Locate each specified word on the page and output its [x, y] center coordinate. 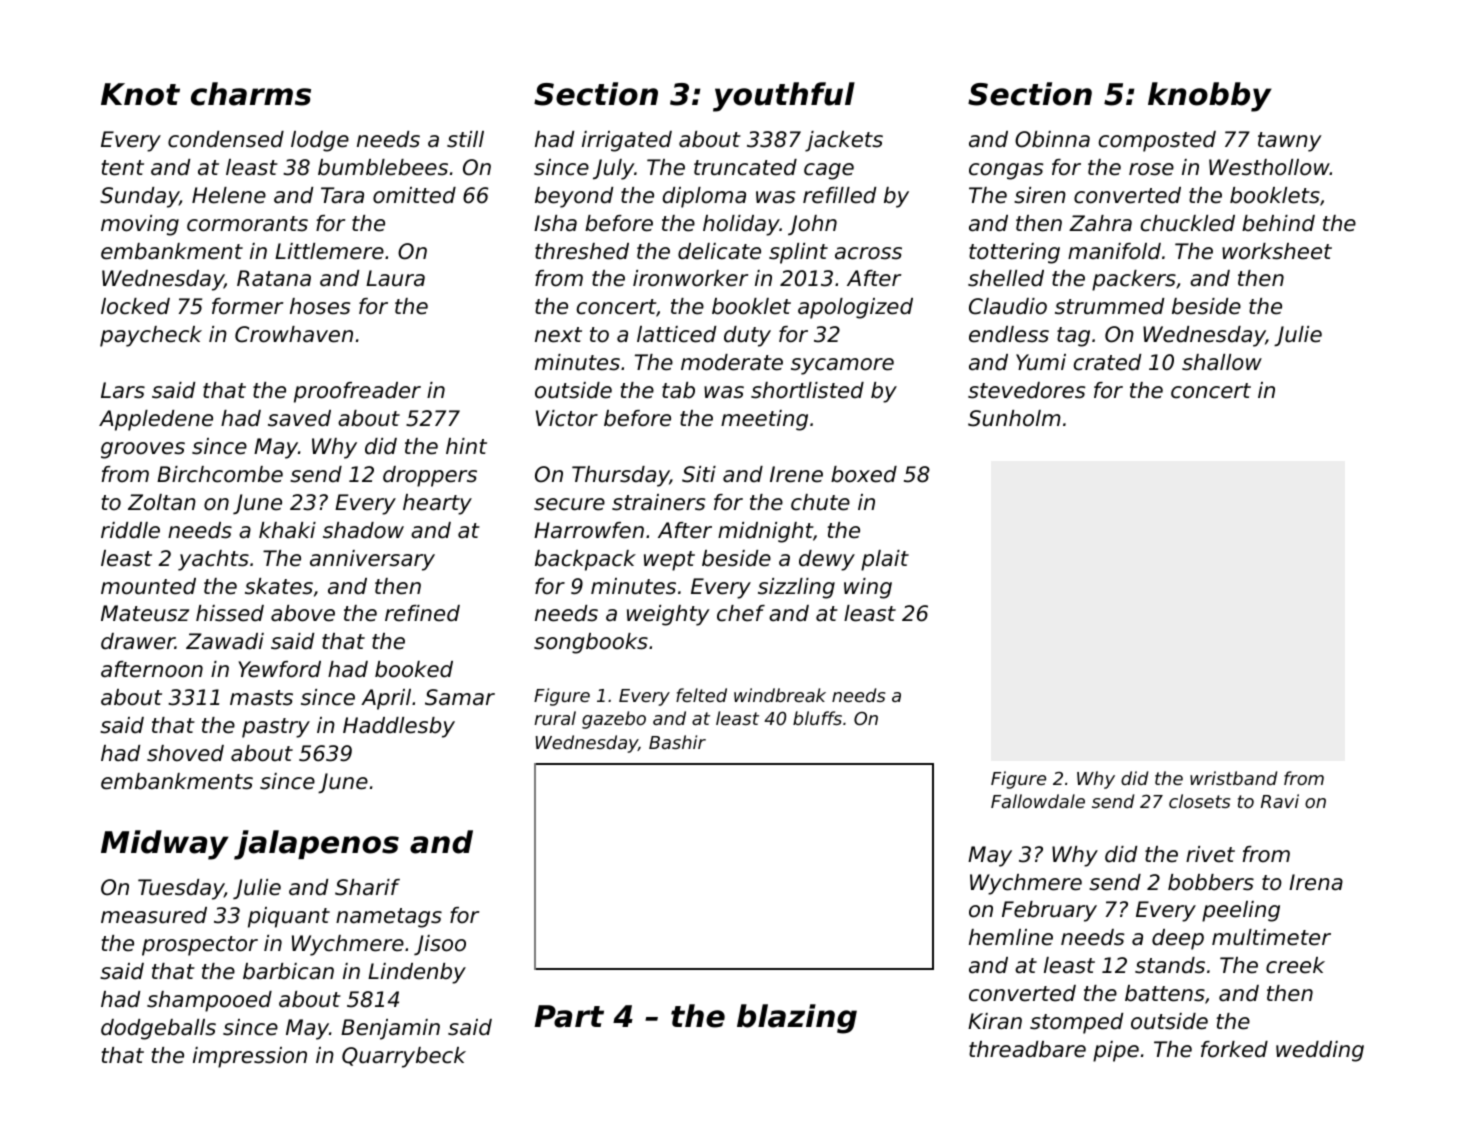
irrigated [627, 141]
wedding [1320, 1051]
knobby [1210, 97]
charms [251, 94]
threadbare [1027, 1049]
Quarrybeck [404, 1057]
